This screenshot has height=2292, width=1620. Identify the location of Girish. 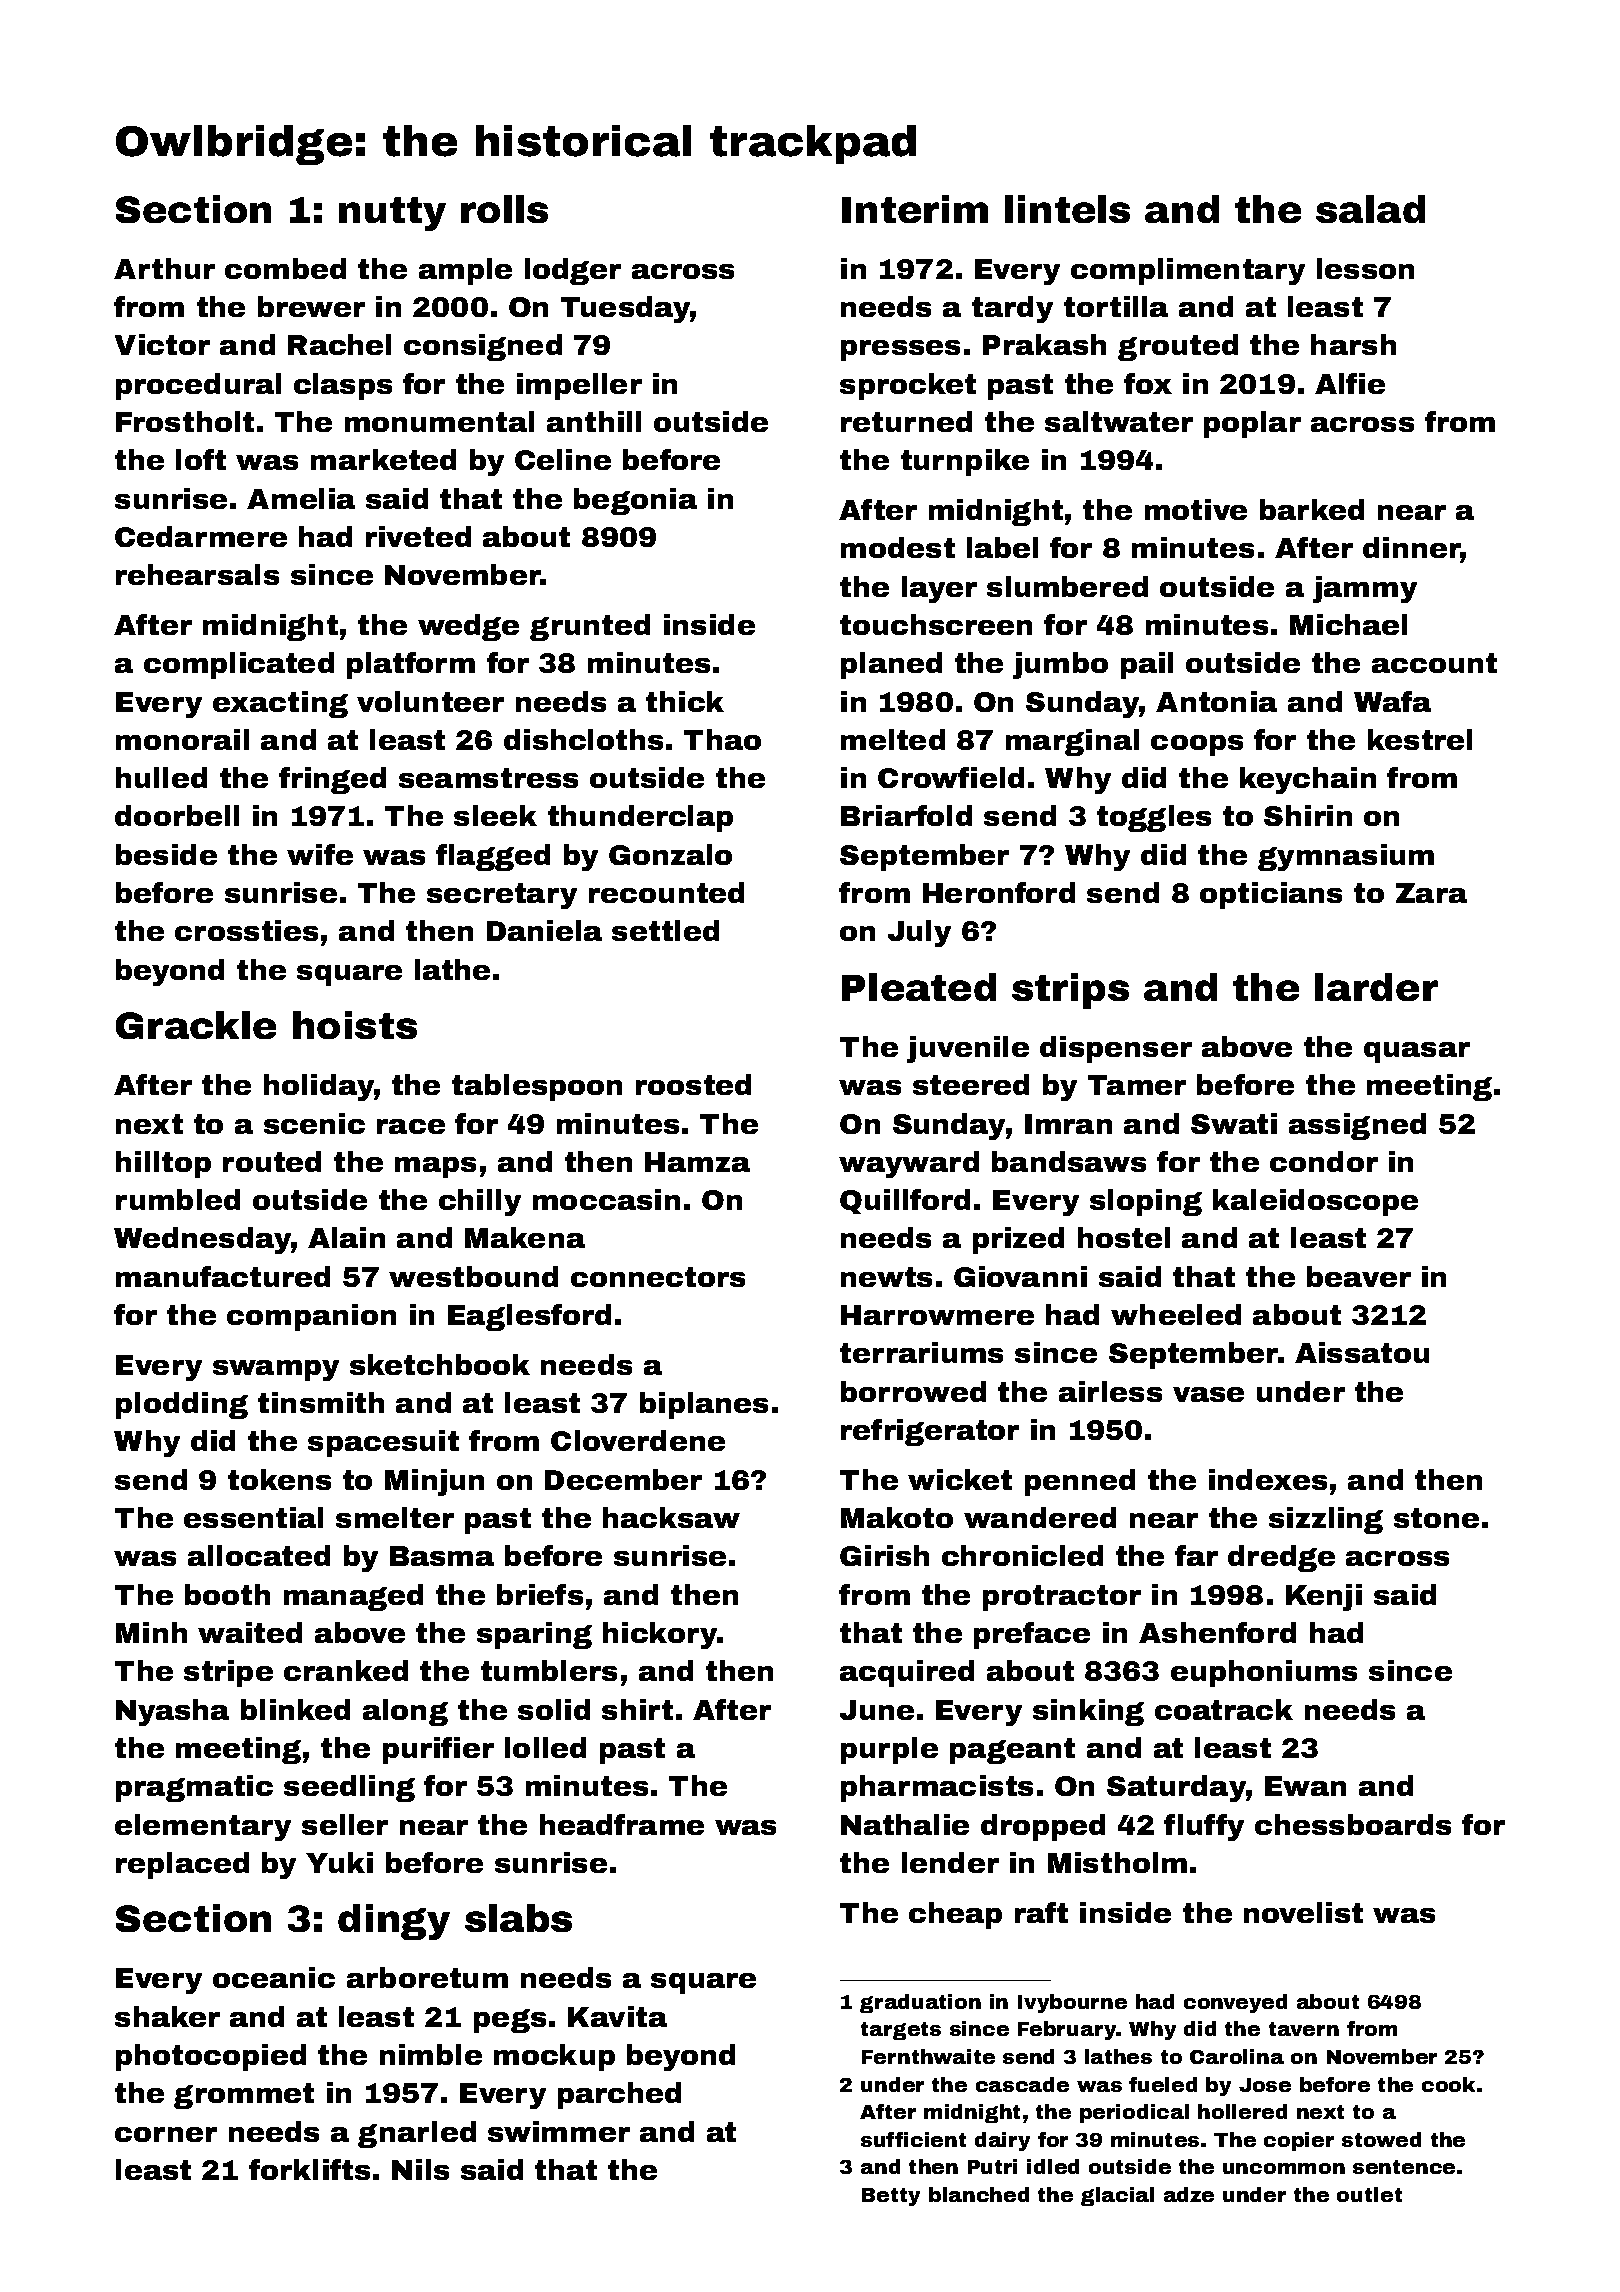
(884, 1555).
